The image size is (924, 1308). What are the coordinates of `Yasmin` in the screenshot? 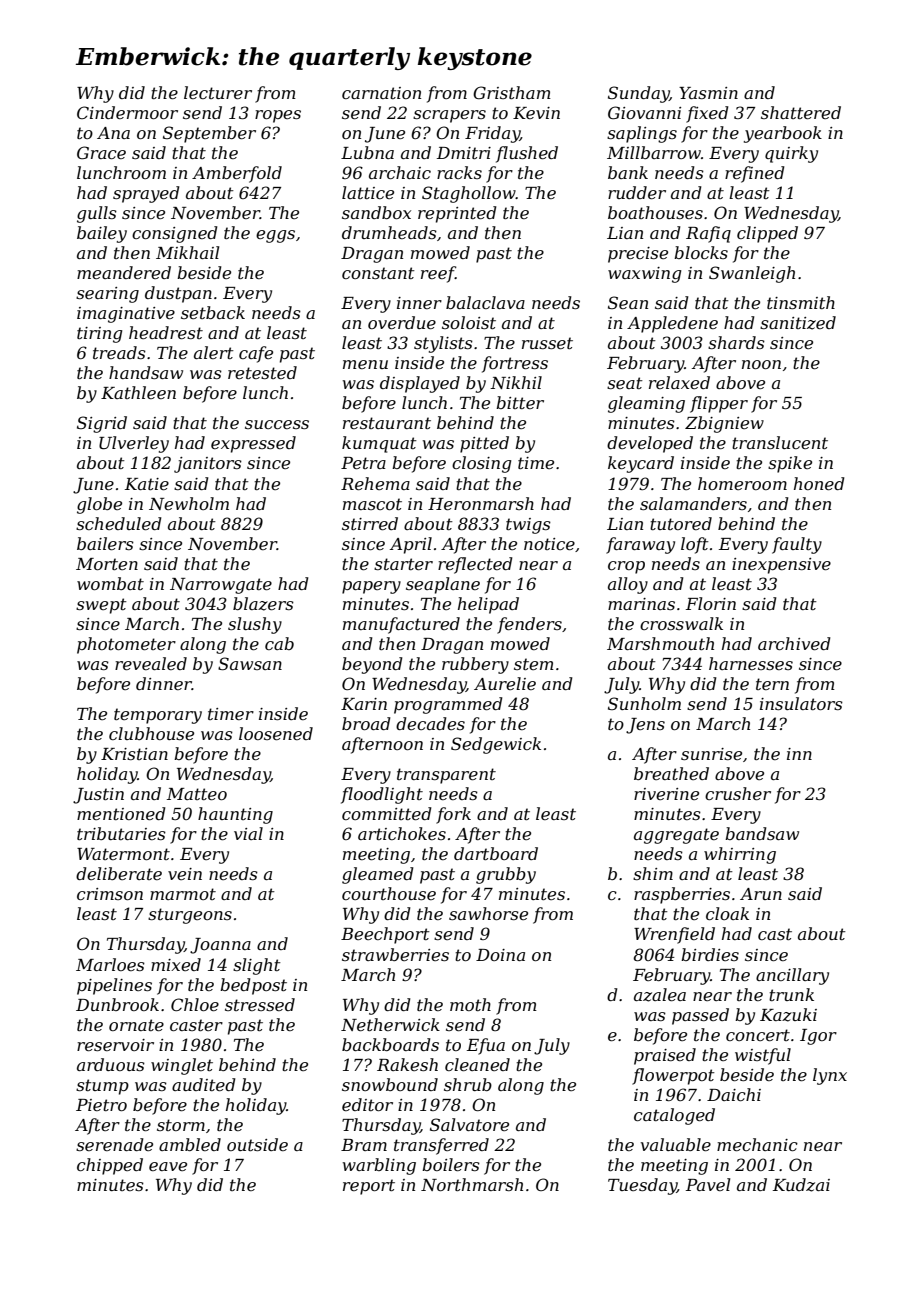 It's located at (708, 93).
